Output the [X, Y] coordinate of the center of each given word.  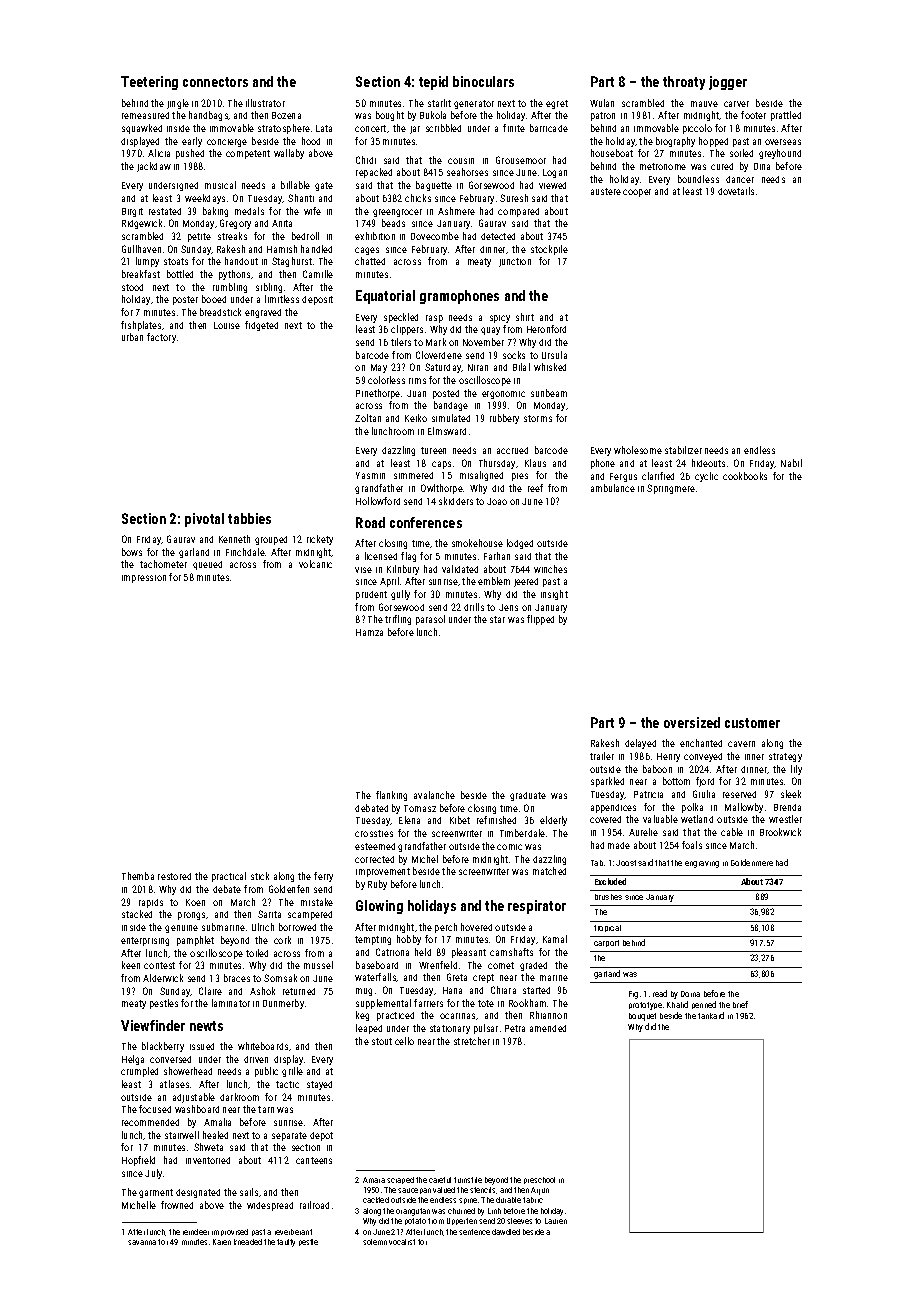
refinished [496, 820]
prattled [786, 116]
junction [515, 262]
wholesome [638, 450]
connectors [215, 82]
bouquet [642, 1017]
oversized [692, 722]
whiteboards [263, 1046]
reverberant [293, 1232]
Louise [227, 325]
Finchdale [245, 552]
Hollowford [378, 501]
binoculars [483, 81]
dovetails [736, 191]
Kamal [555, 939]
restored [174, 876]
